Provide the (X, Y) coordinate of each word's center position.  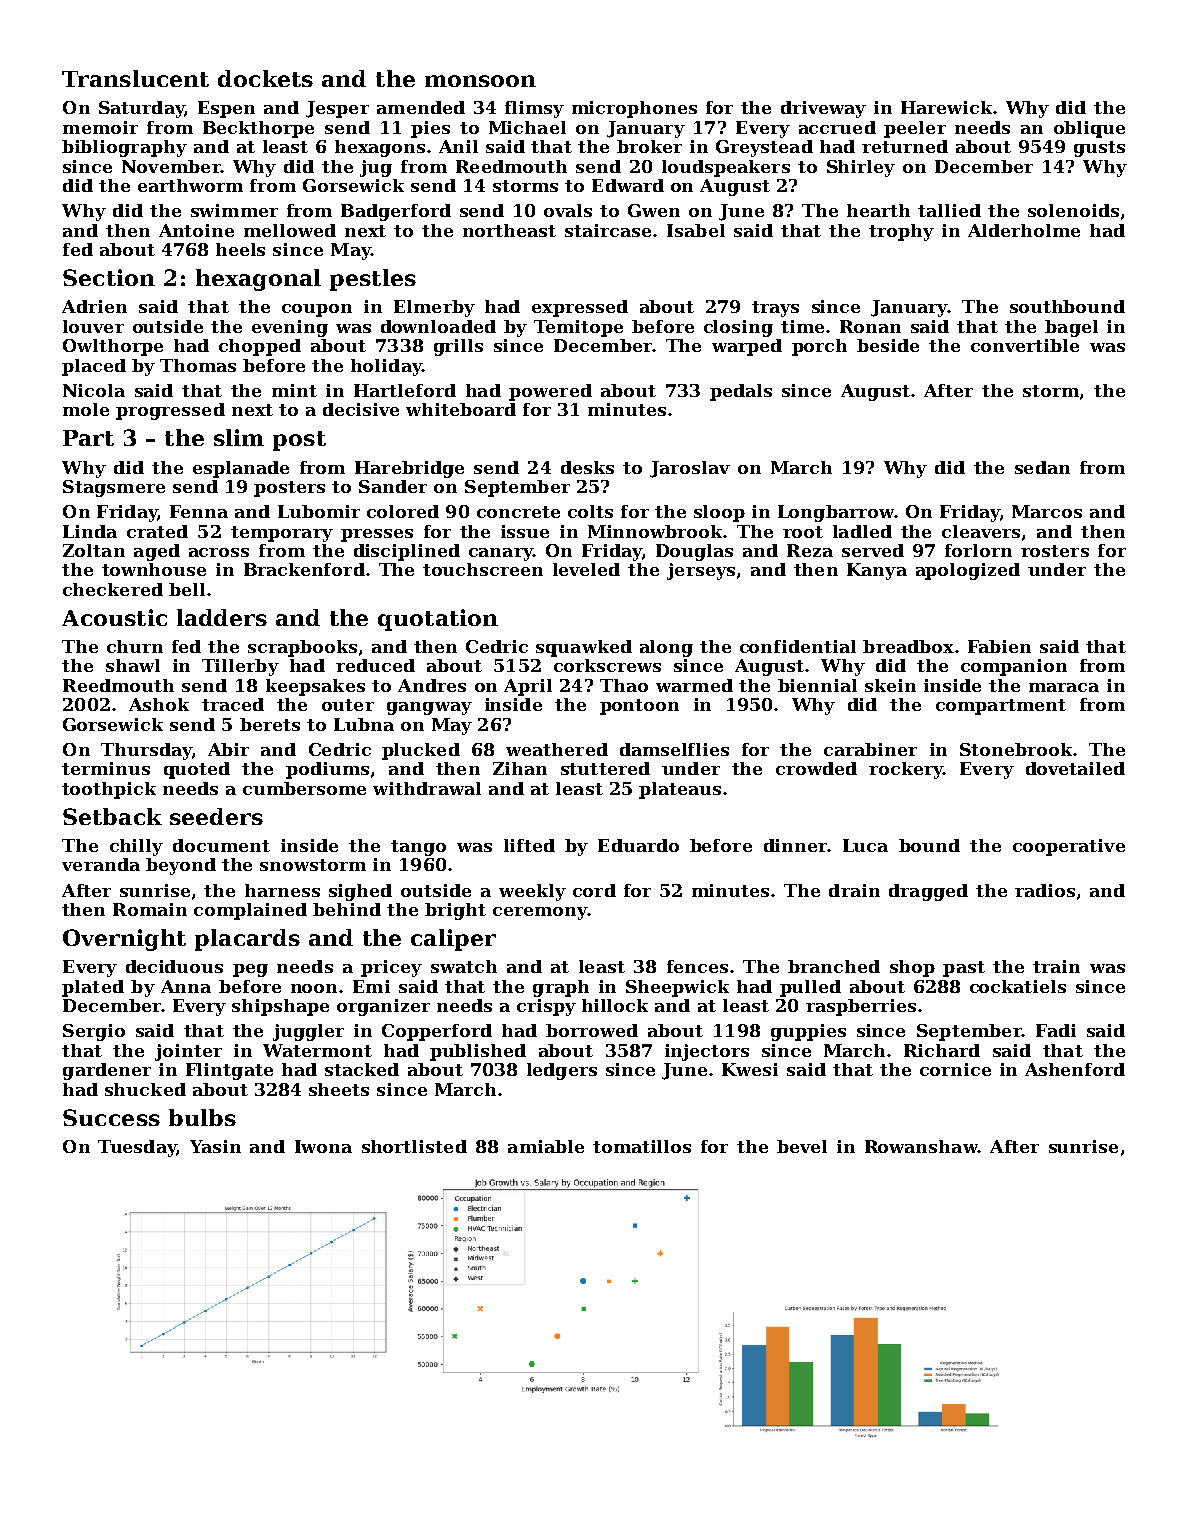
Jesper (337, 109)
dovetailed (1075, 768)
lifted (529, 845)
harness (282, 890)
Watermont (317, 1050)
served (873, 550)
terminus (106, 768)
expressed (580, 308)
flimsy (534, 109)
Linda (90, 531)
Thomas (198, 365)
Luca (865, 845)
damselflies (674, 749)
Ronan (870, 326)
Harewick (946, 107)
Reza (810, 550)
